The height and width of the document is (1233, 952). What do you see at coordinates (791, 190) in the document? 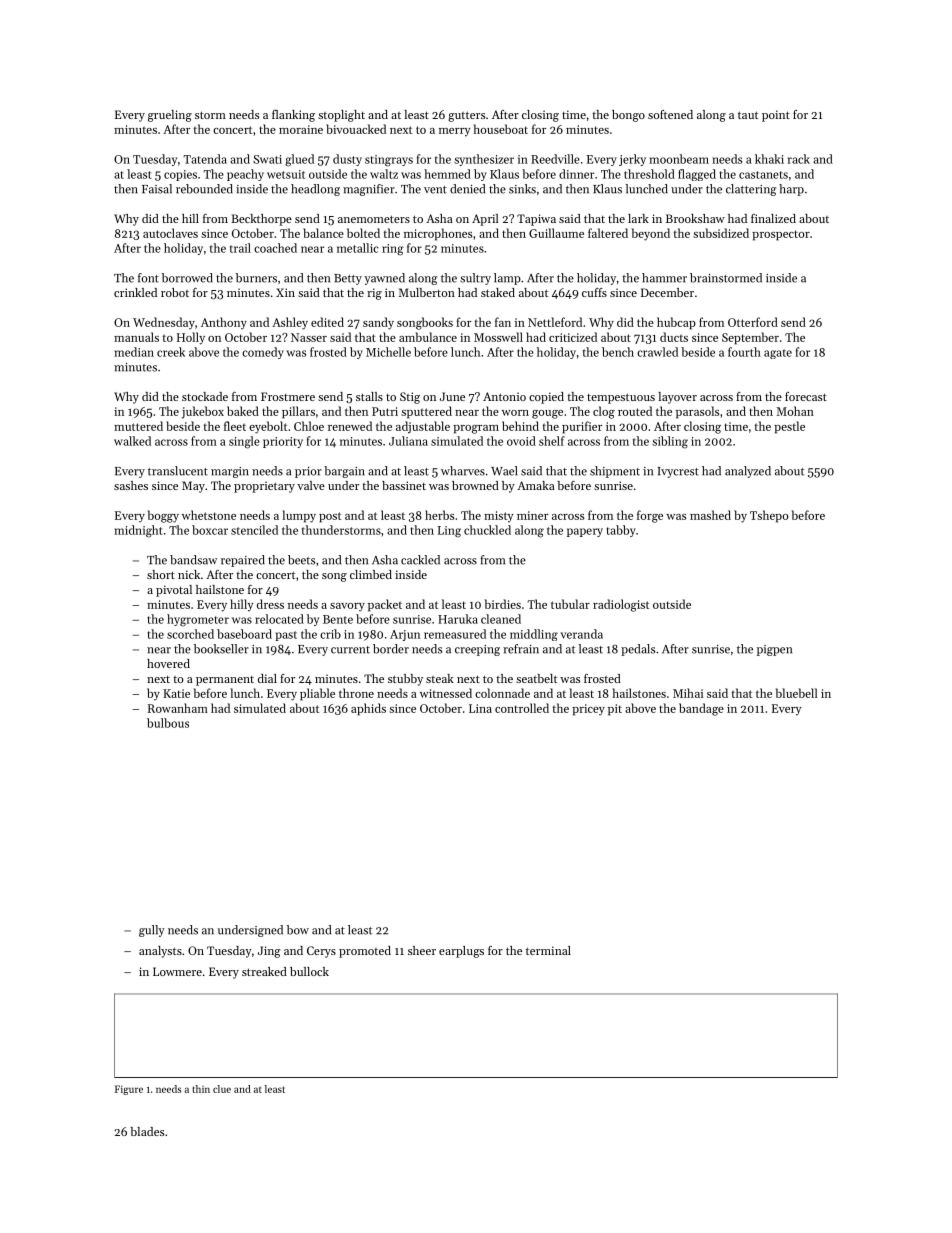
I see `harp` at bounding box center [791, 190].
